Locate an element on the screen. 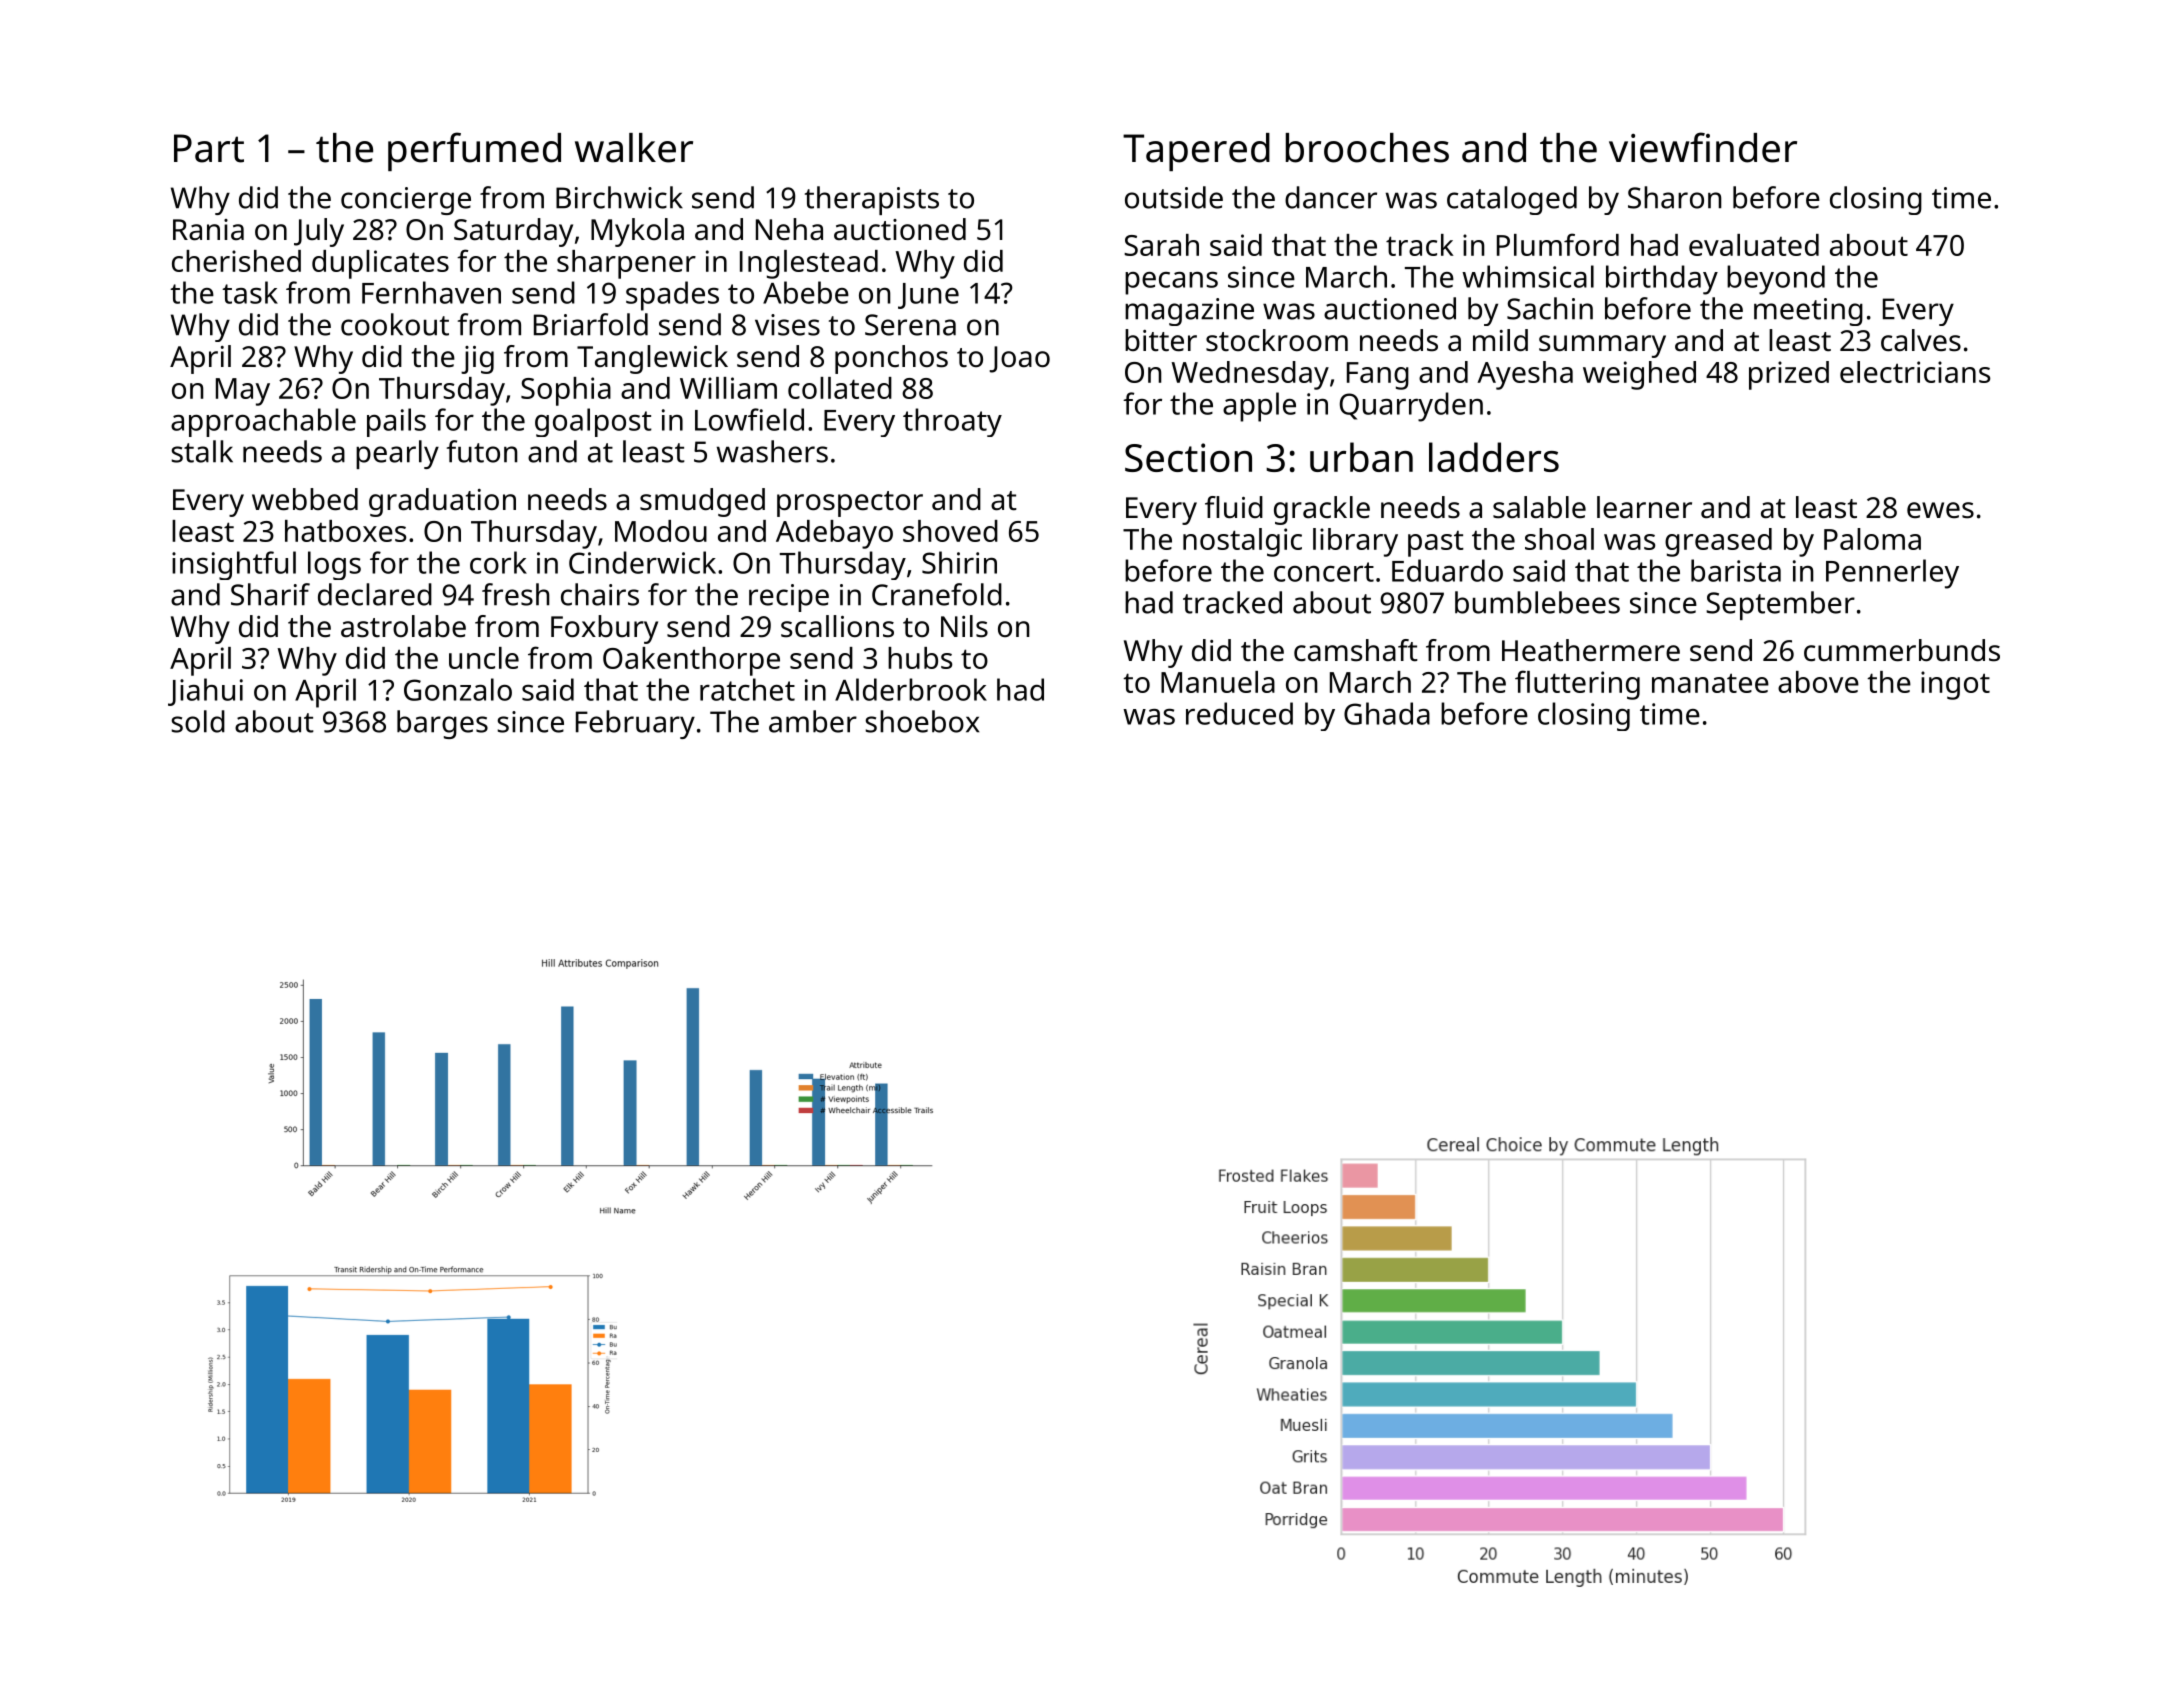  ingot is located at coordinates (1955, 685).
